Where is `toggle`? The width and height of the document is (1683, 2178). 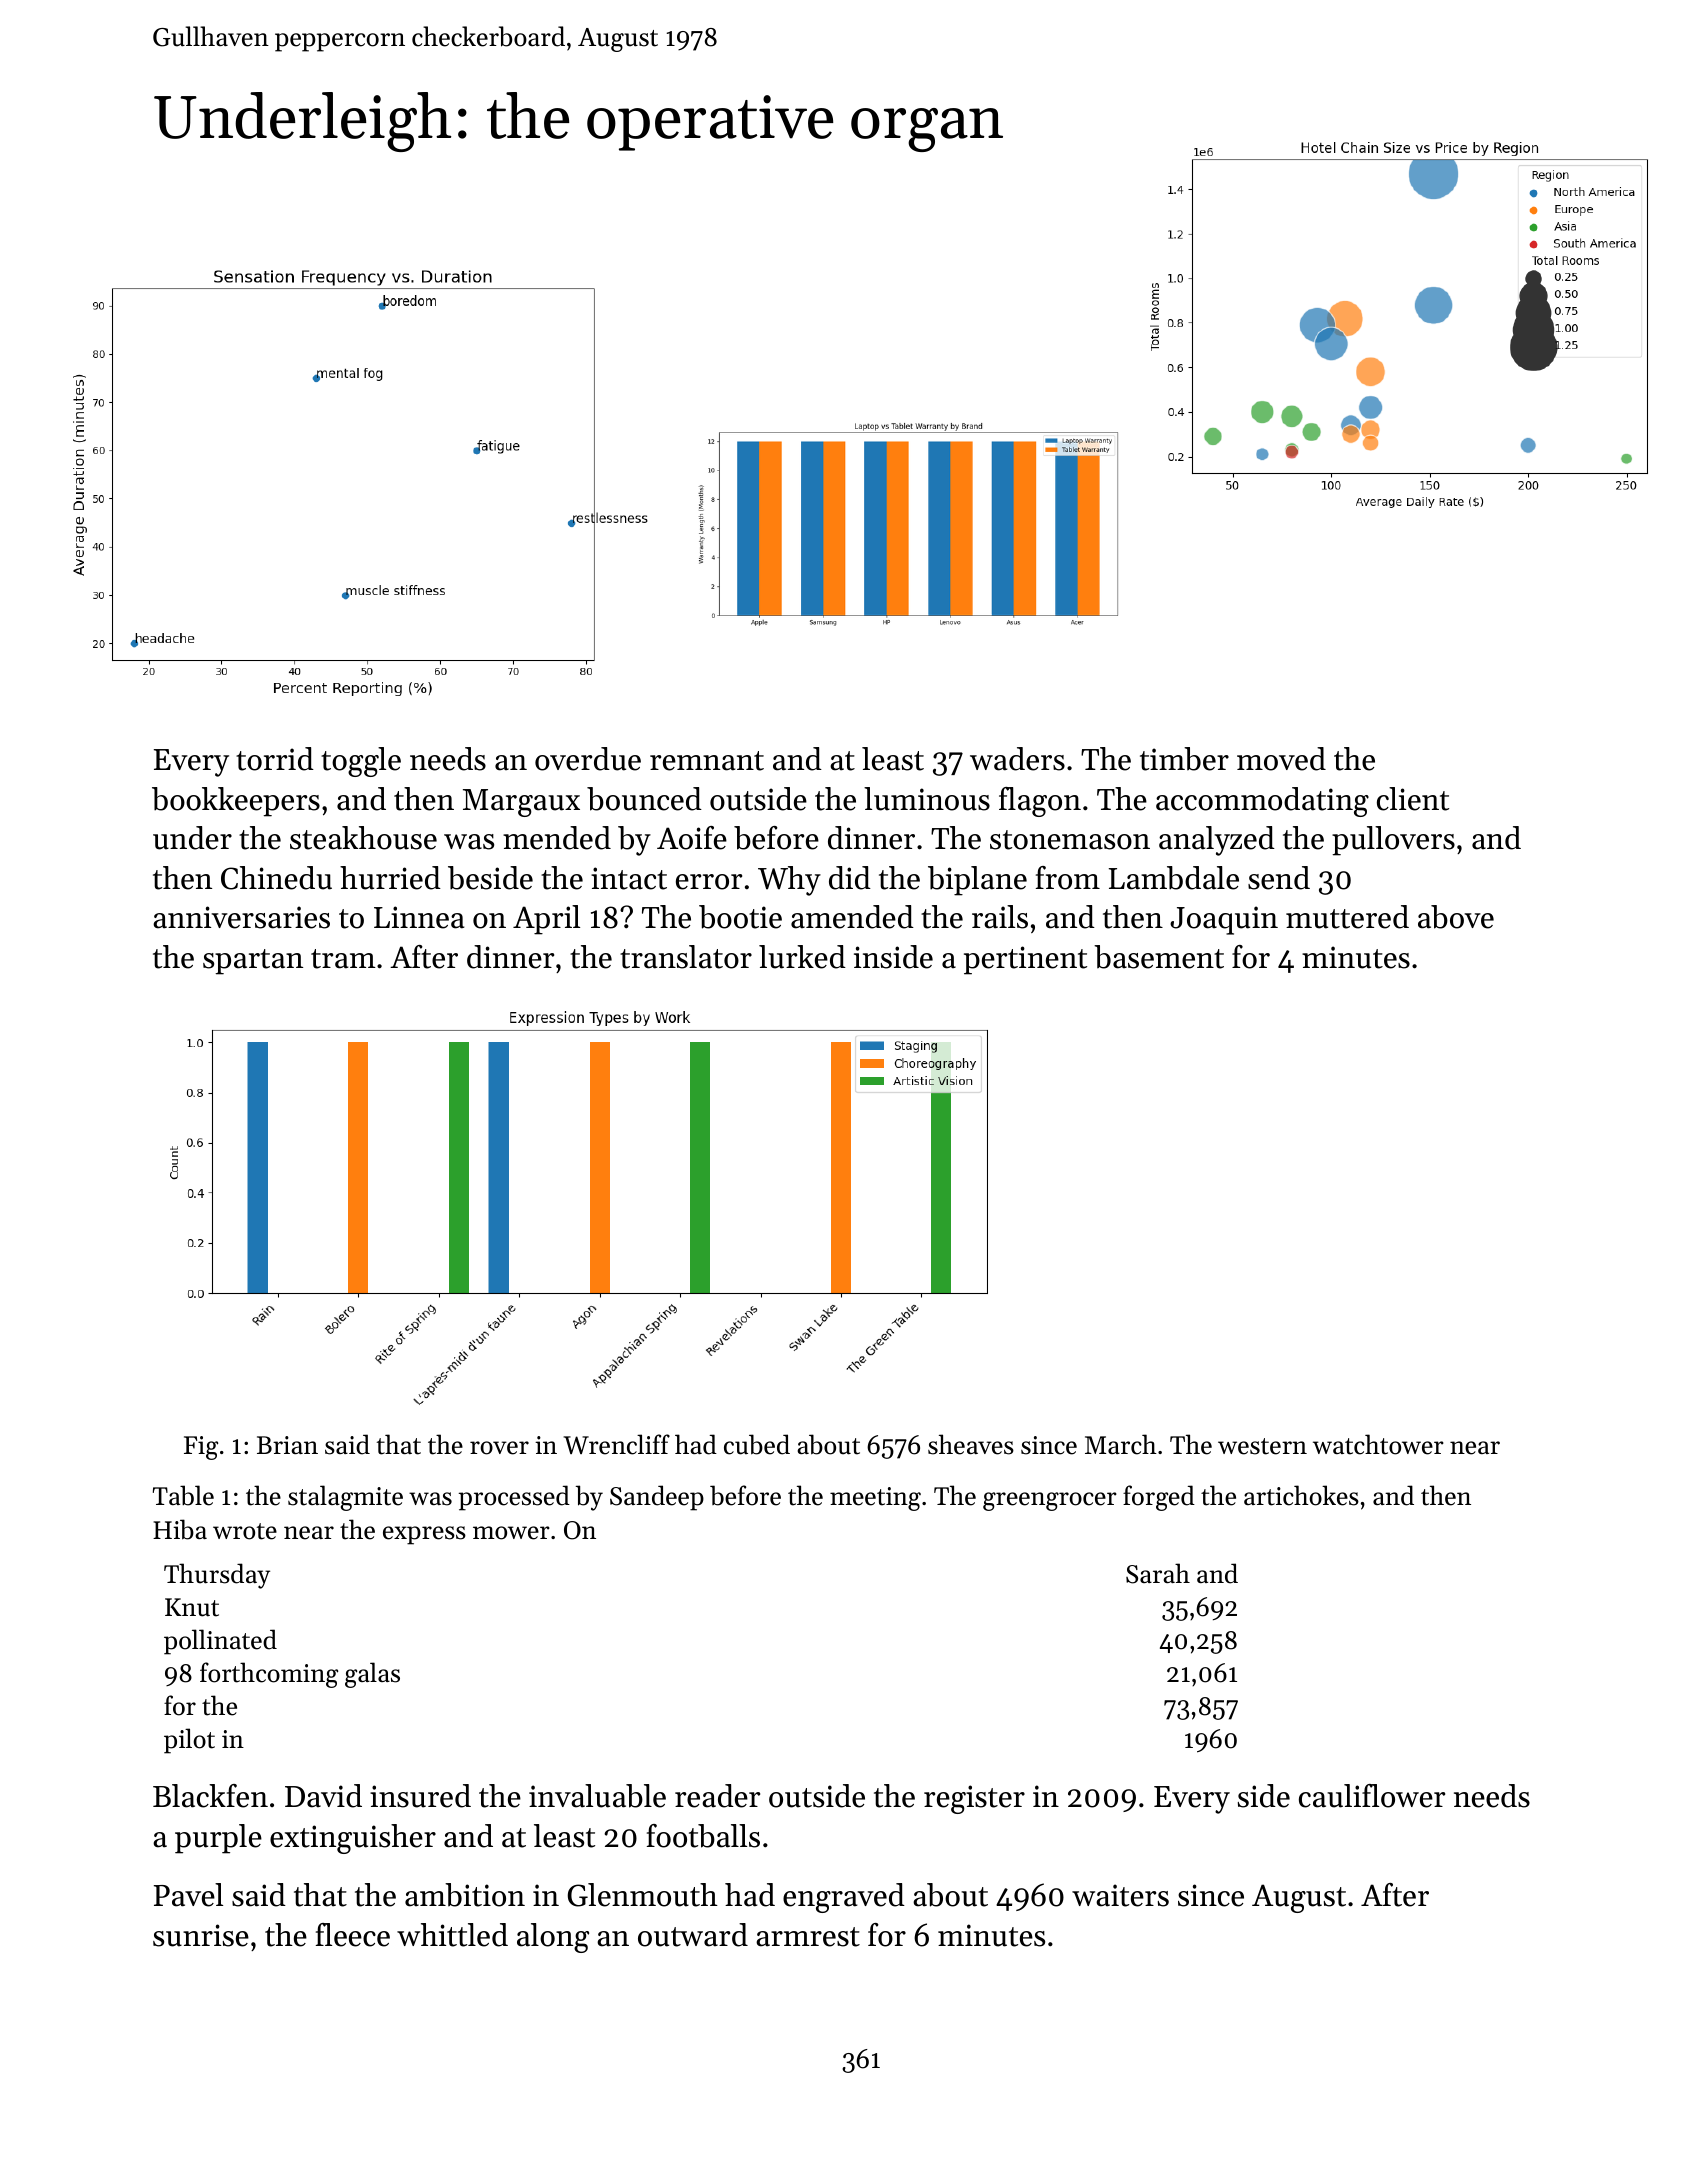 toggle is located at coordinates (361, 762).
